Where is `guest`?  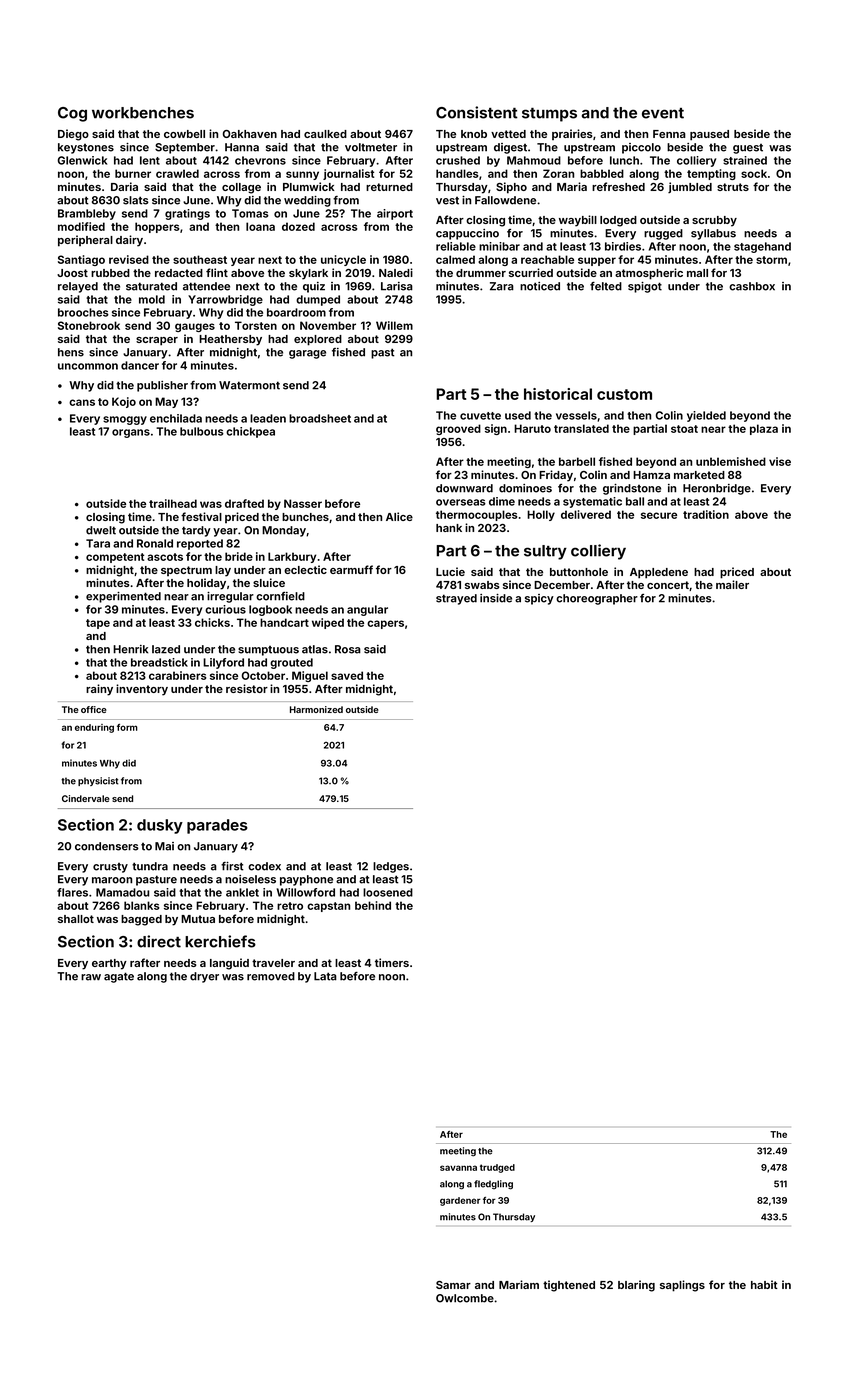
guest is located at coordinates (748, 149).
